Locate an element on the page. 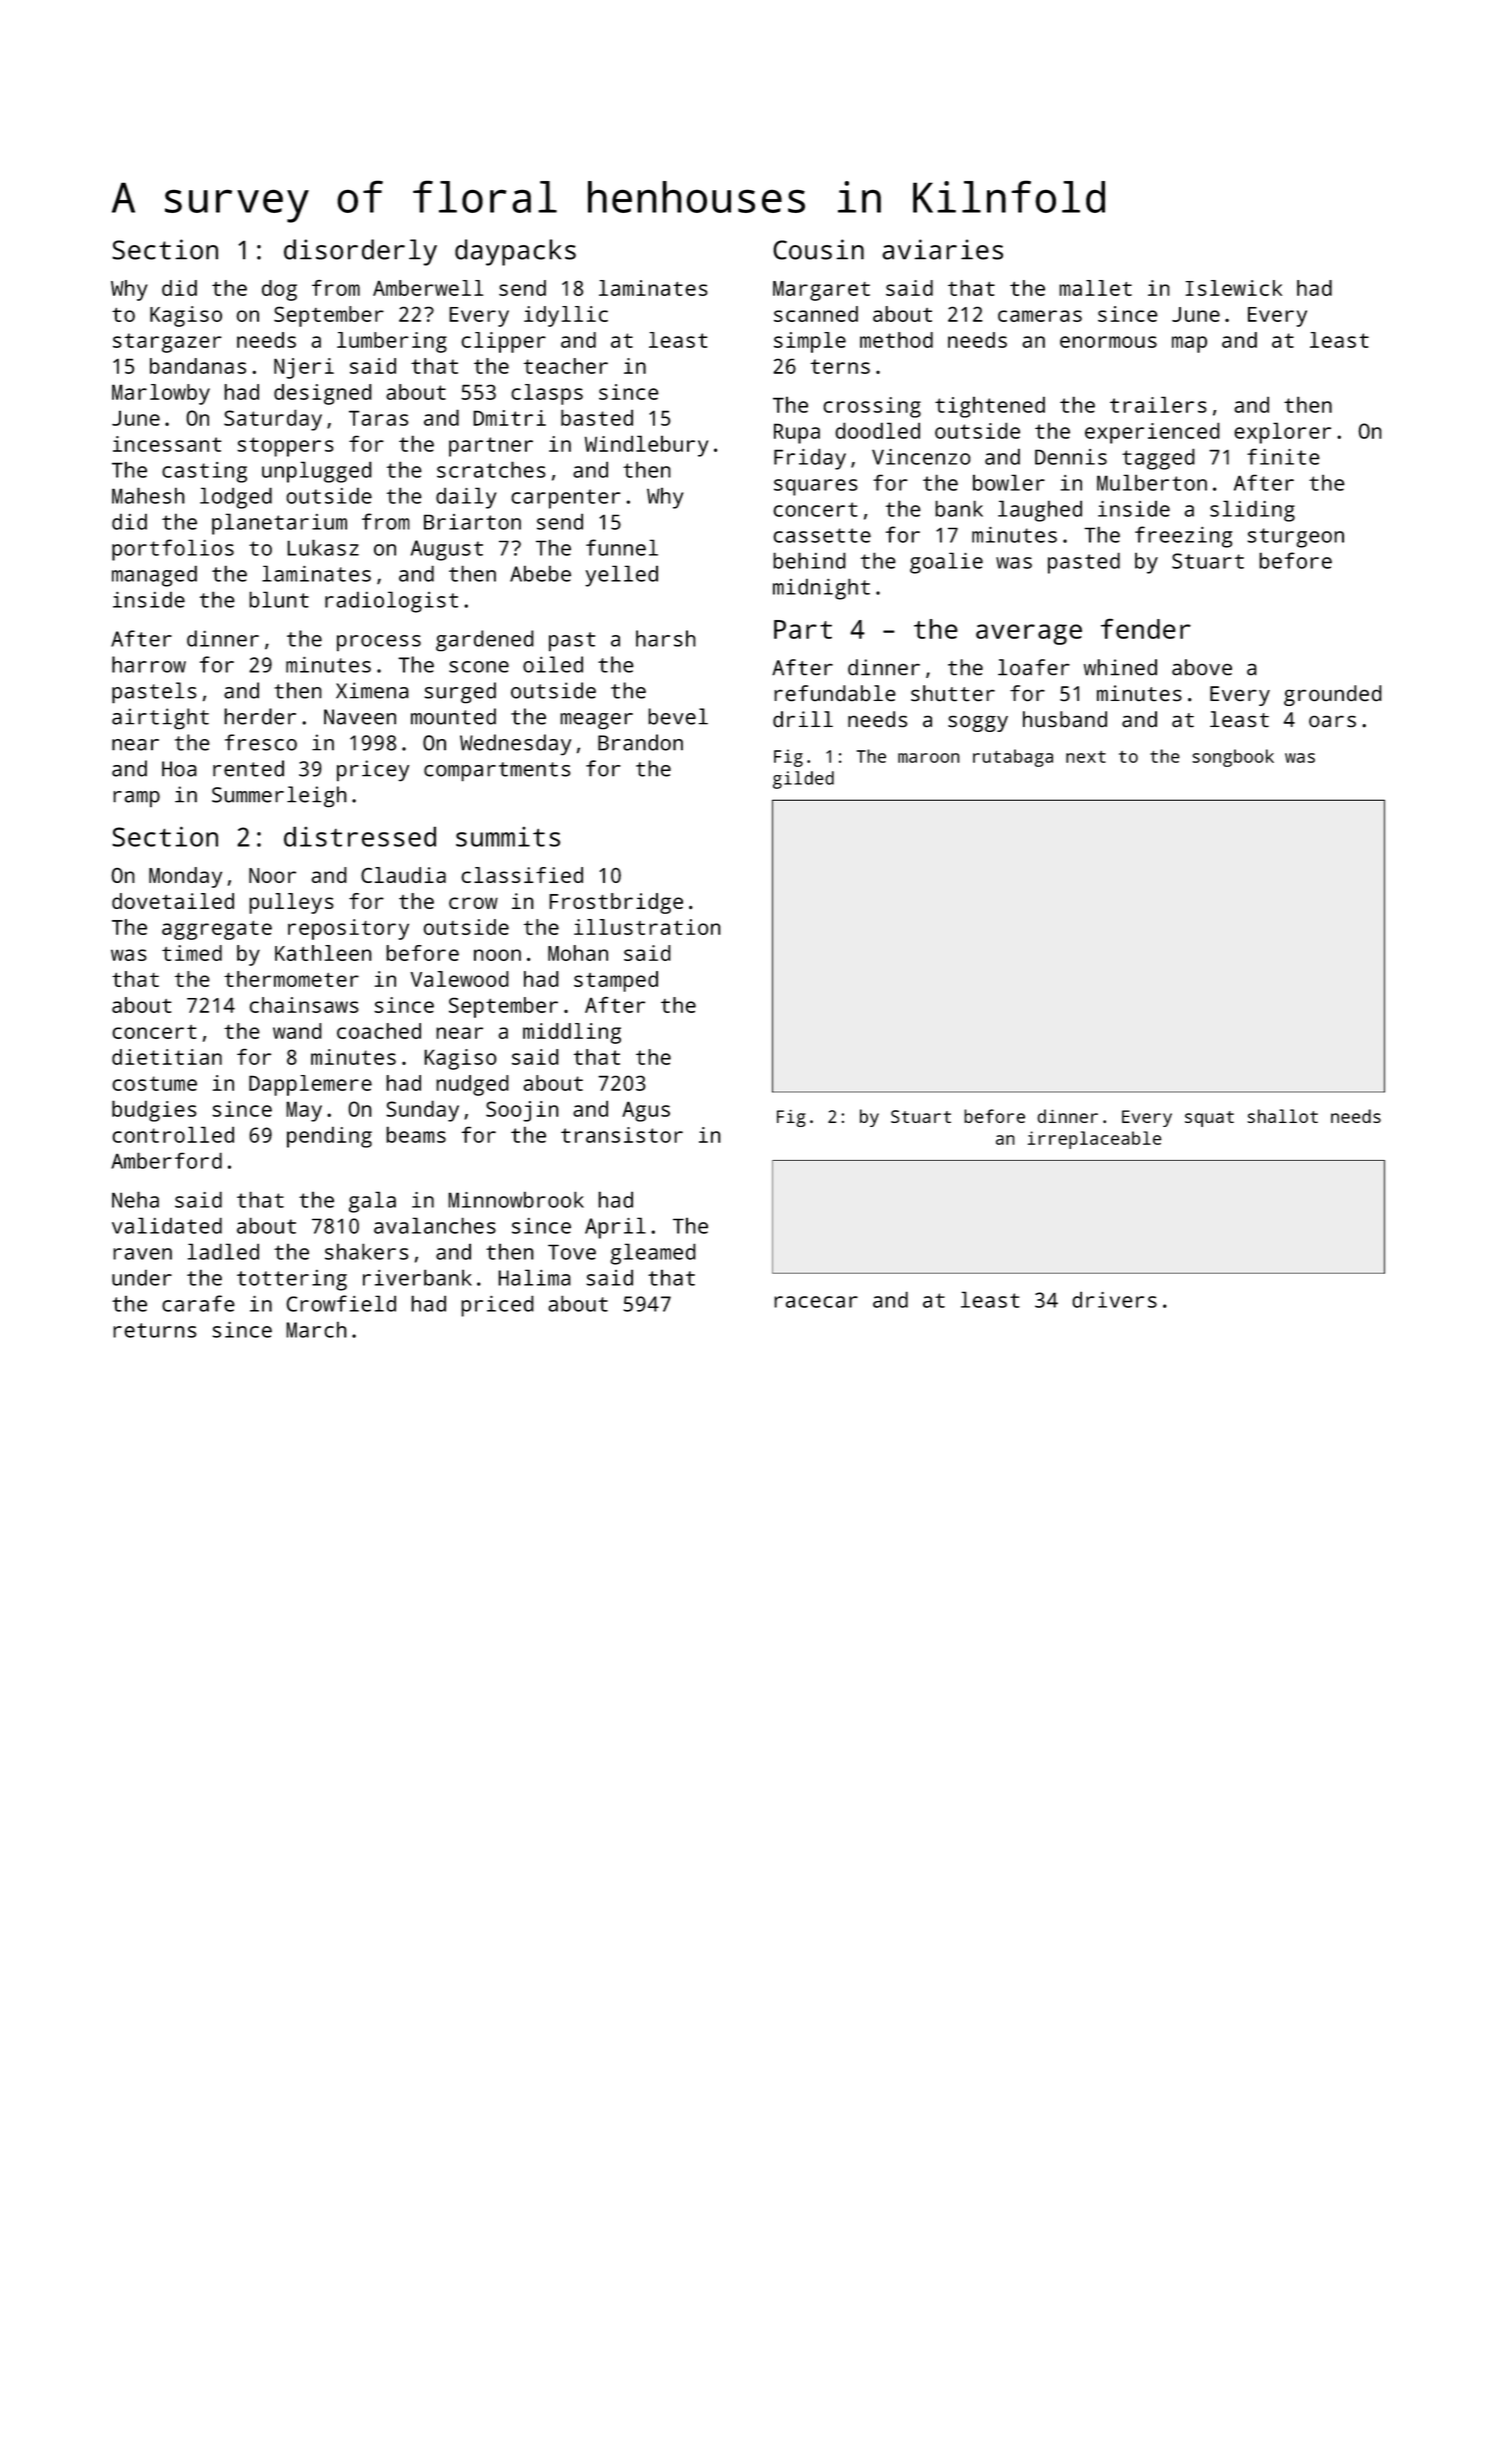 The width and height of the document is (1496, 2464). disorderly is located at coordinates (360, 252).
